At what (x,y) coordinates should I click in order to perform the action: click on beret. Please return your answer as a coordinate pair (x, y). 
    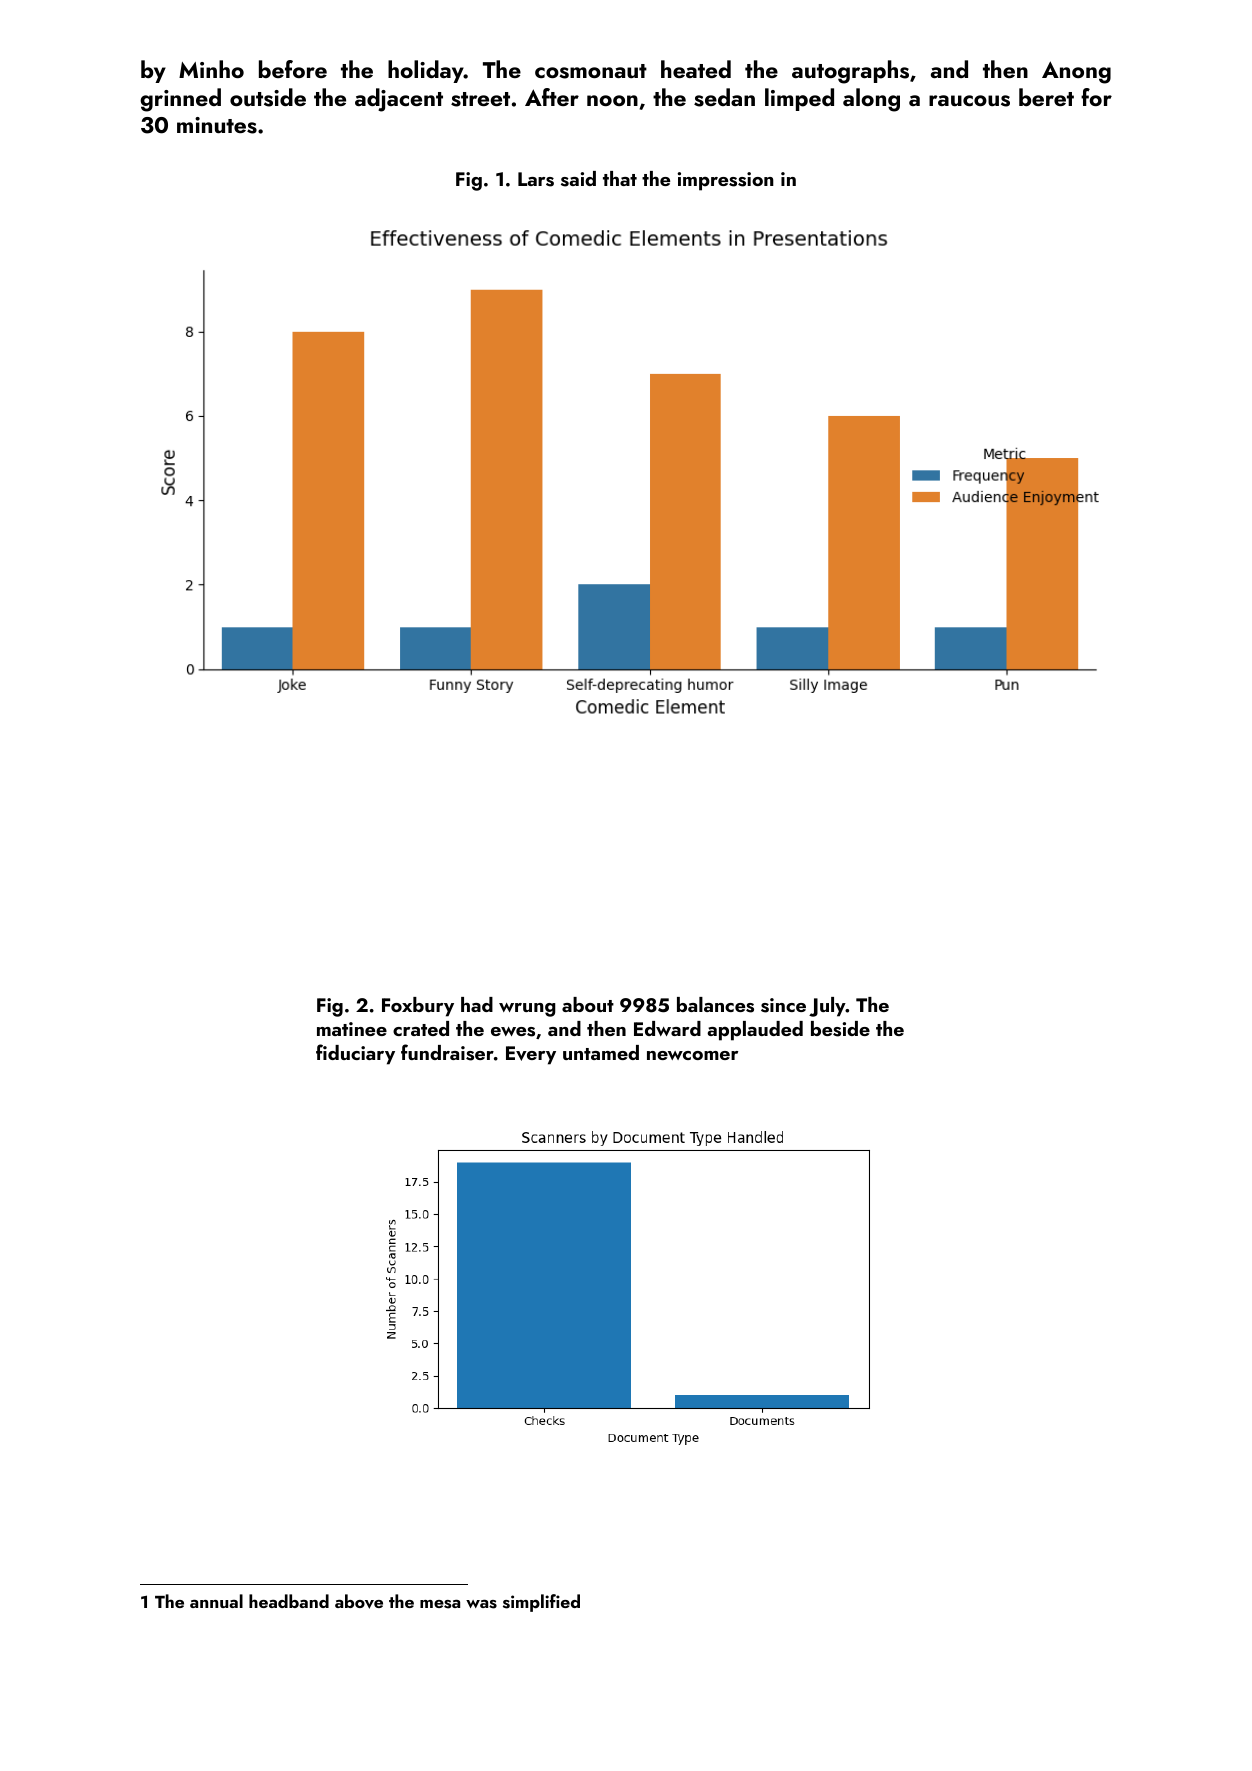
    Looking at the image, I should click on (1046, 97).
